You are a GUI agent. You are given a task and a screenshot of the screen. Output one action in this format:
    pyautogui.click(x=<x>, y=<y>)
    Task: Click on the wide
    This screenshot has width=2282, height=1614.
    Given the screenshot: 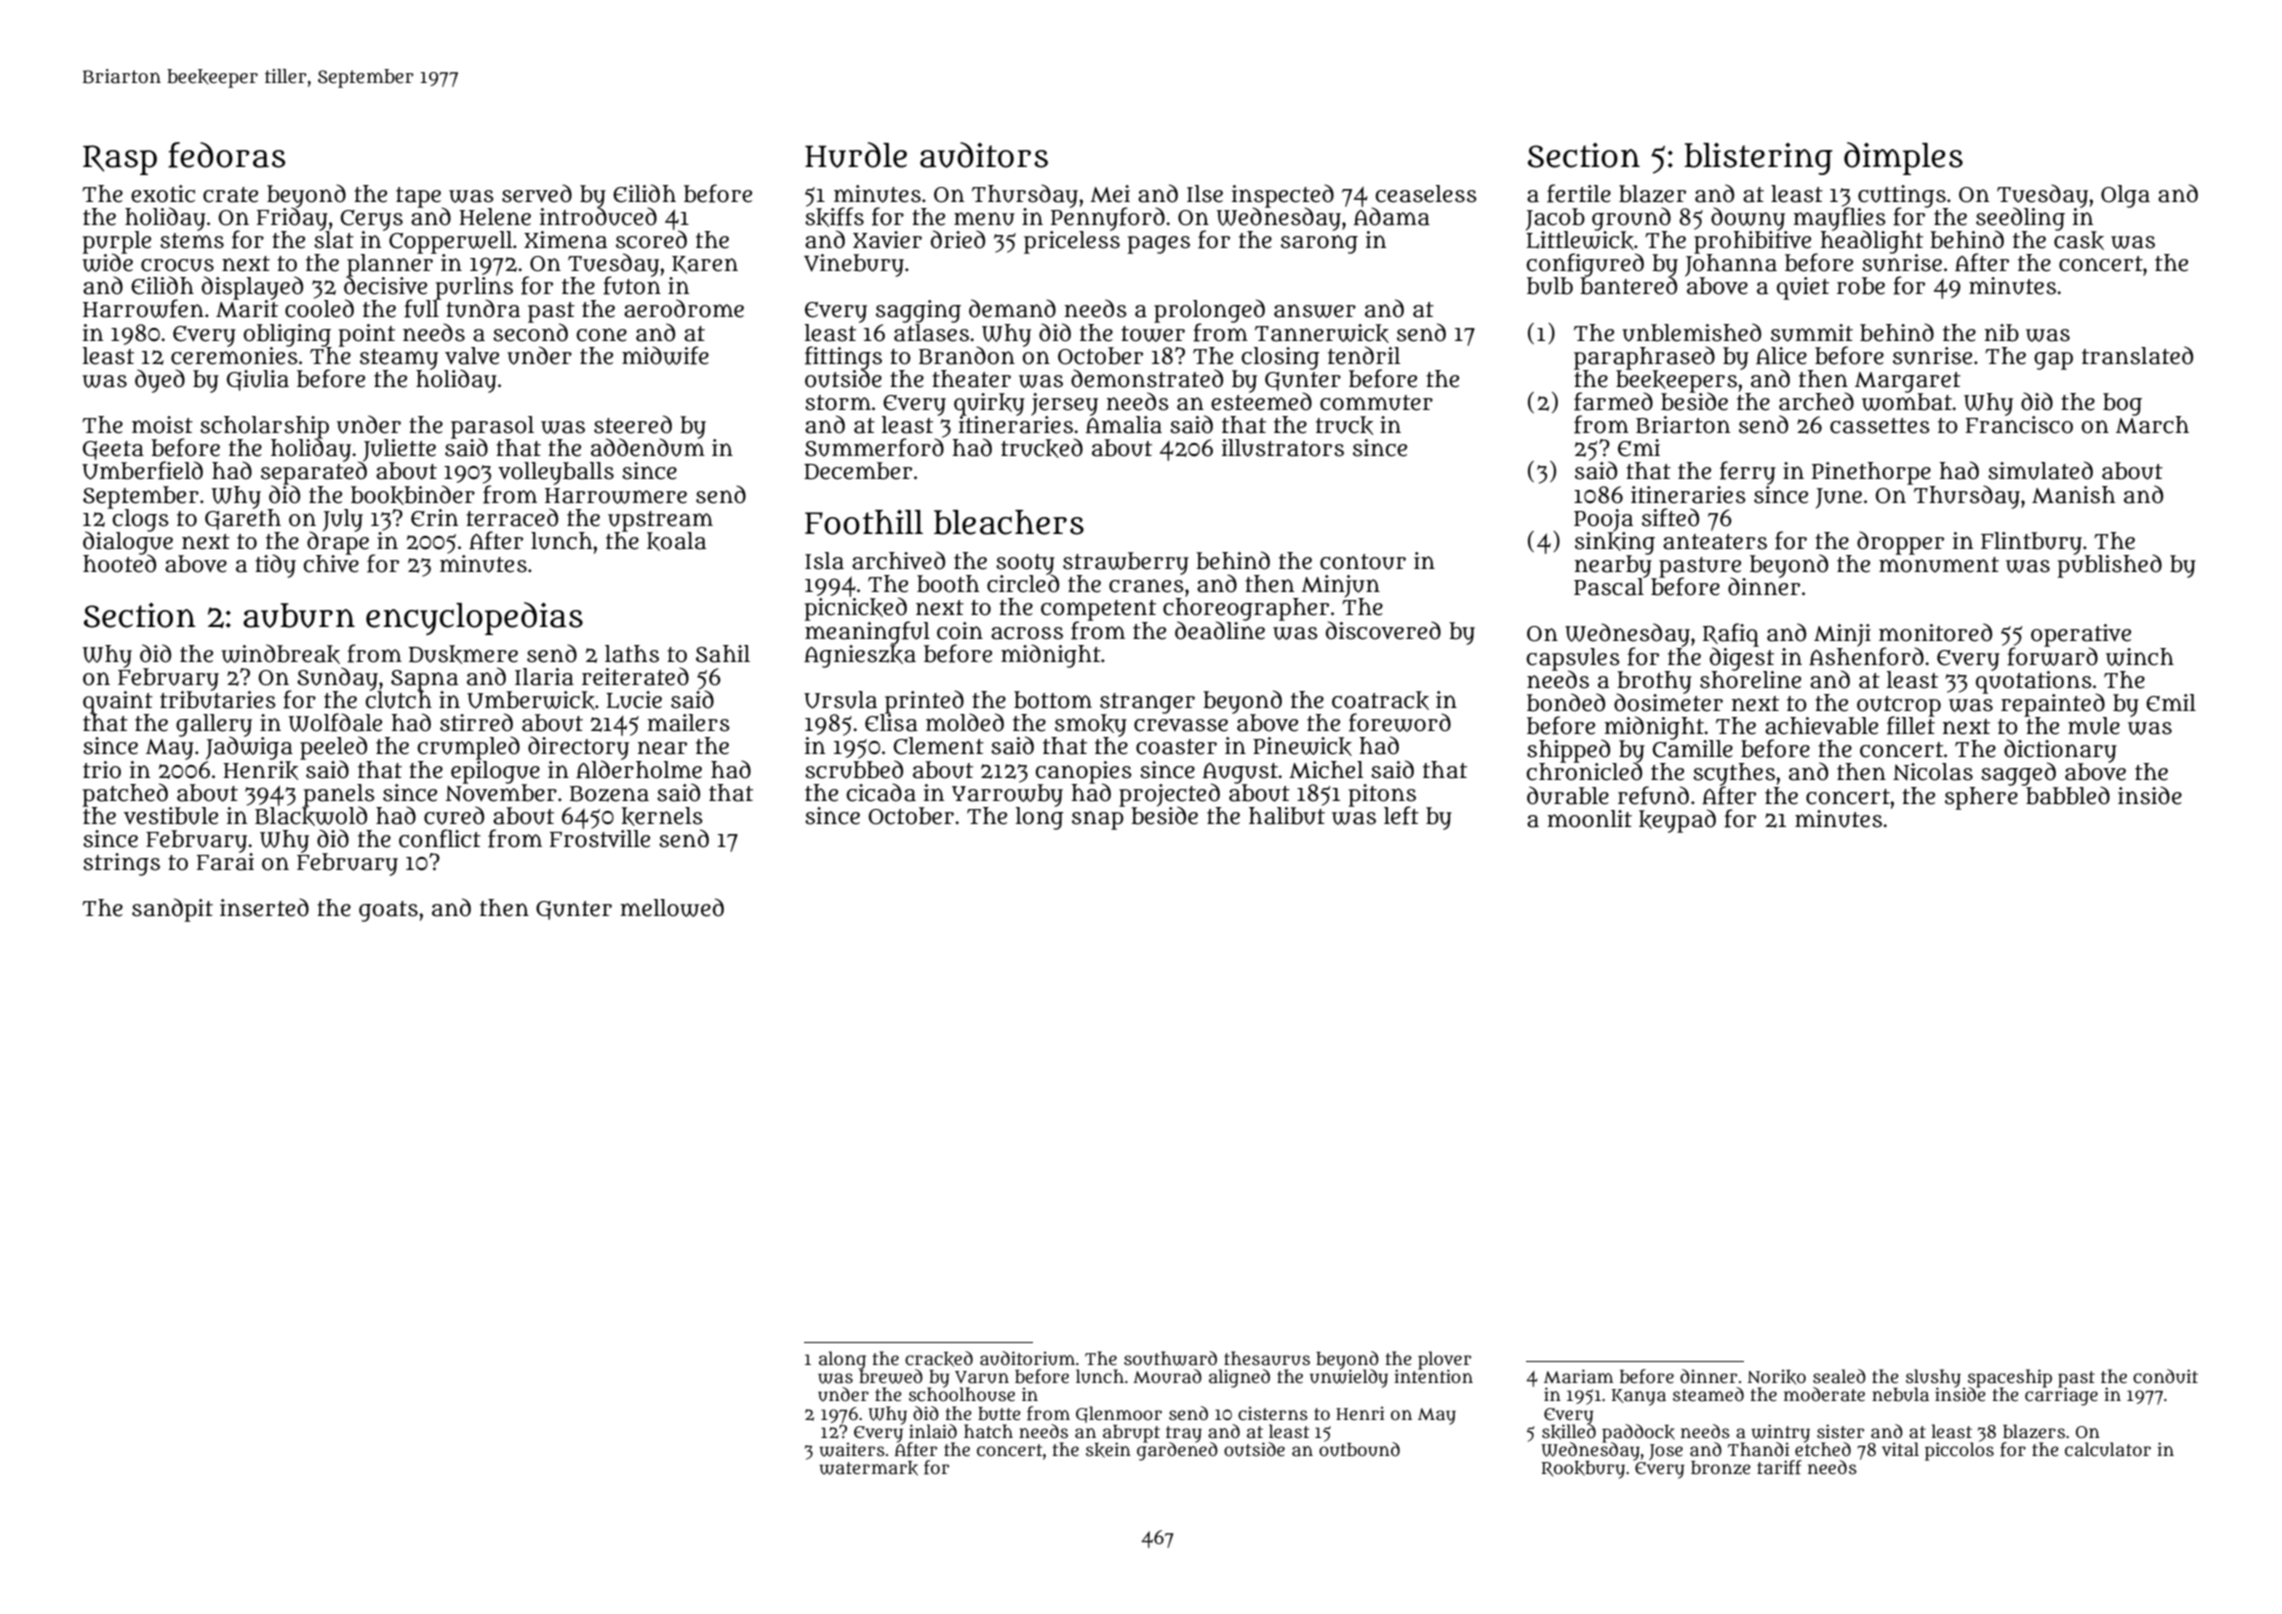 What is the action you would take?
    pyautogui.click(x=107, y=262)
